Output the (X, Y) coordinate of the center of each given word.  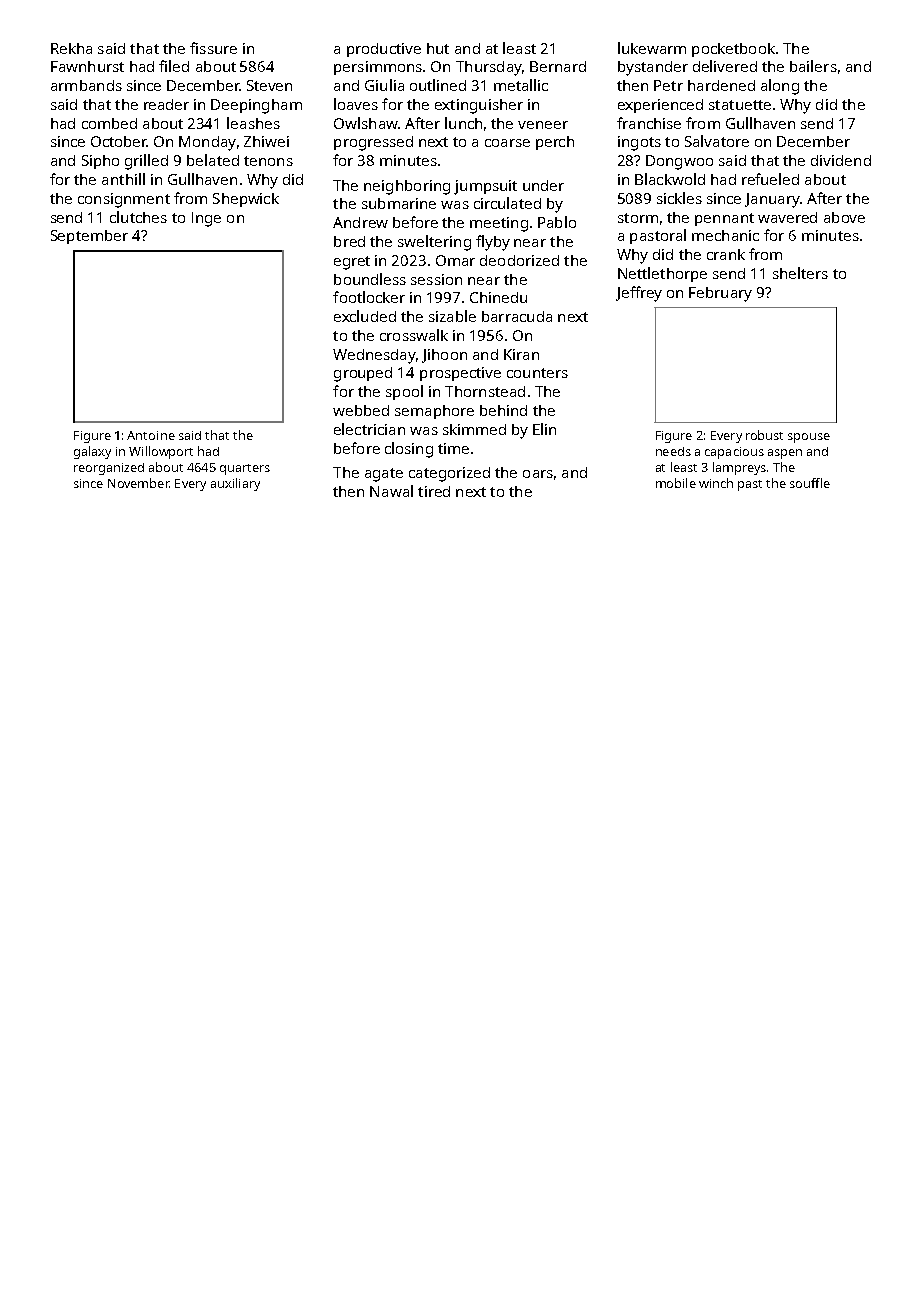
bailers (813, 66)
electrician (369, 429)
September (89, 237)
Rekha (71, 48)
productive (384, 50)
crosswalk (414, 335)
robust (764, 435)
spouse (809, 438)
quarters (245, 469)
